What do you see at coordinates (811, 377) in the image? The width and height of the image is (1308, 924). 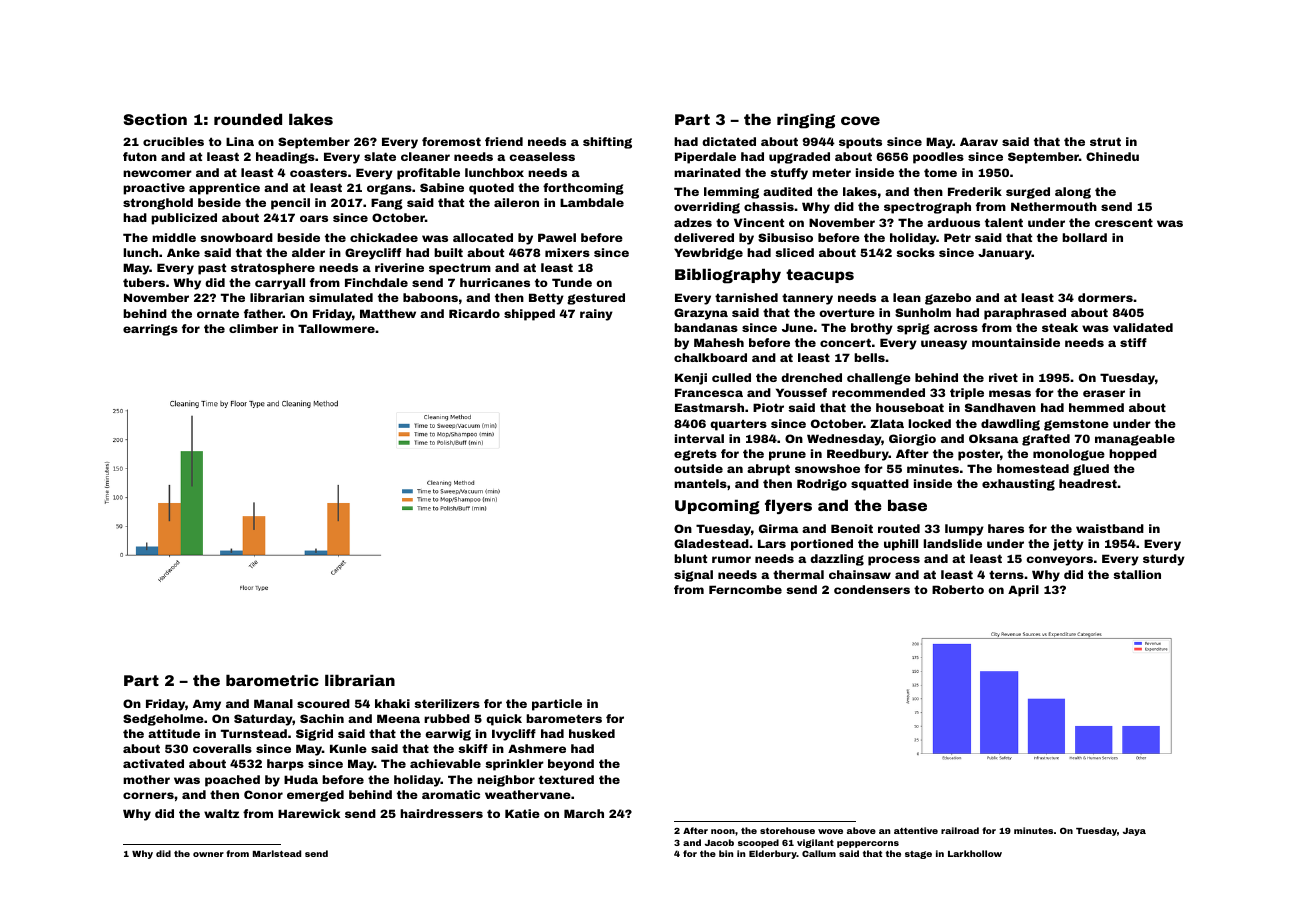 I see `drenched` at bounding box center [811, 377].
